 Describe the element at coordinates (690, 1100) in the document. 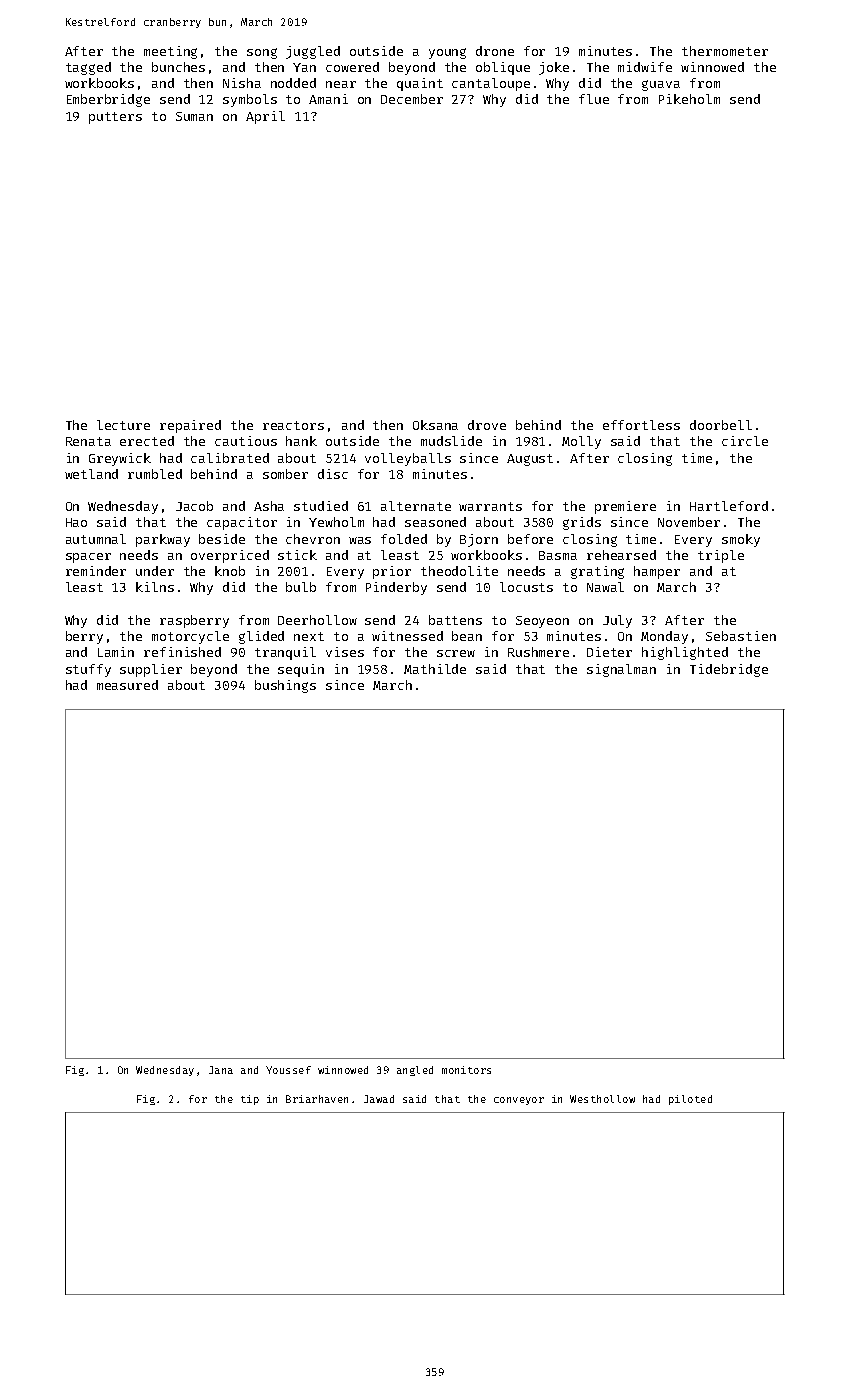

I see `piloted` at that location.
